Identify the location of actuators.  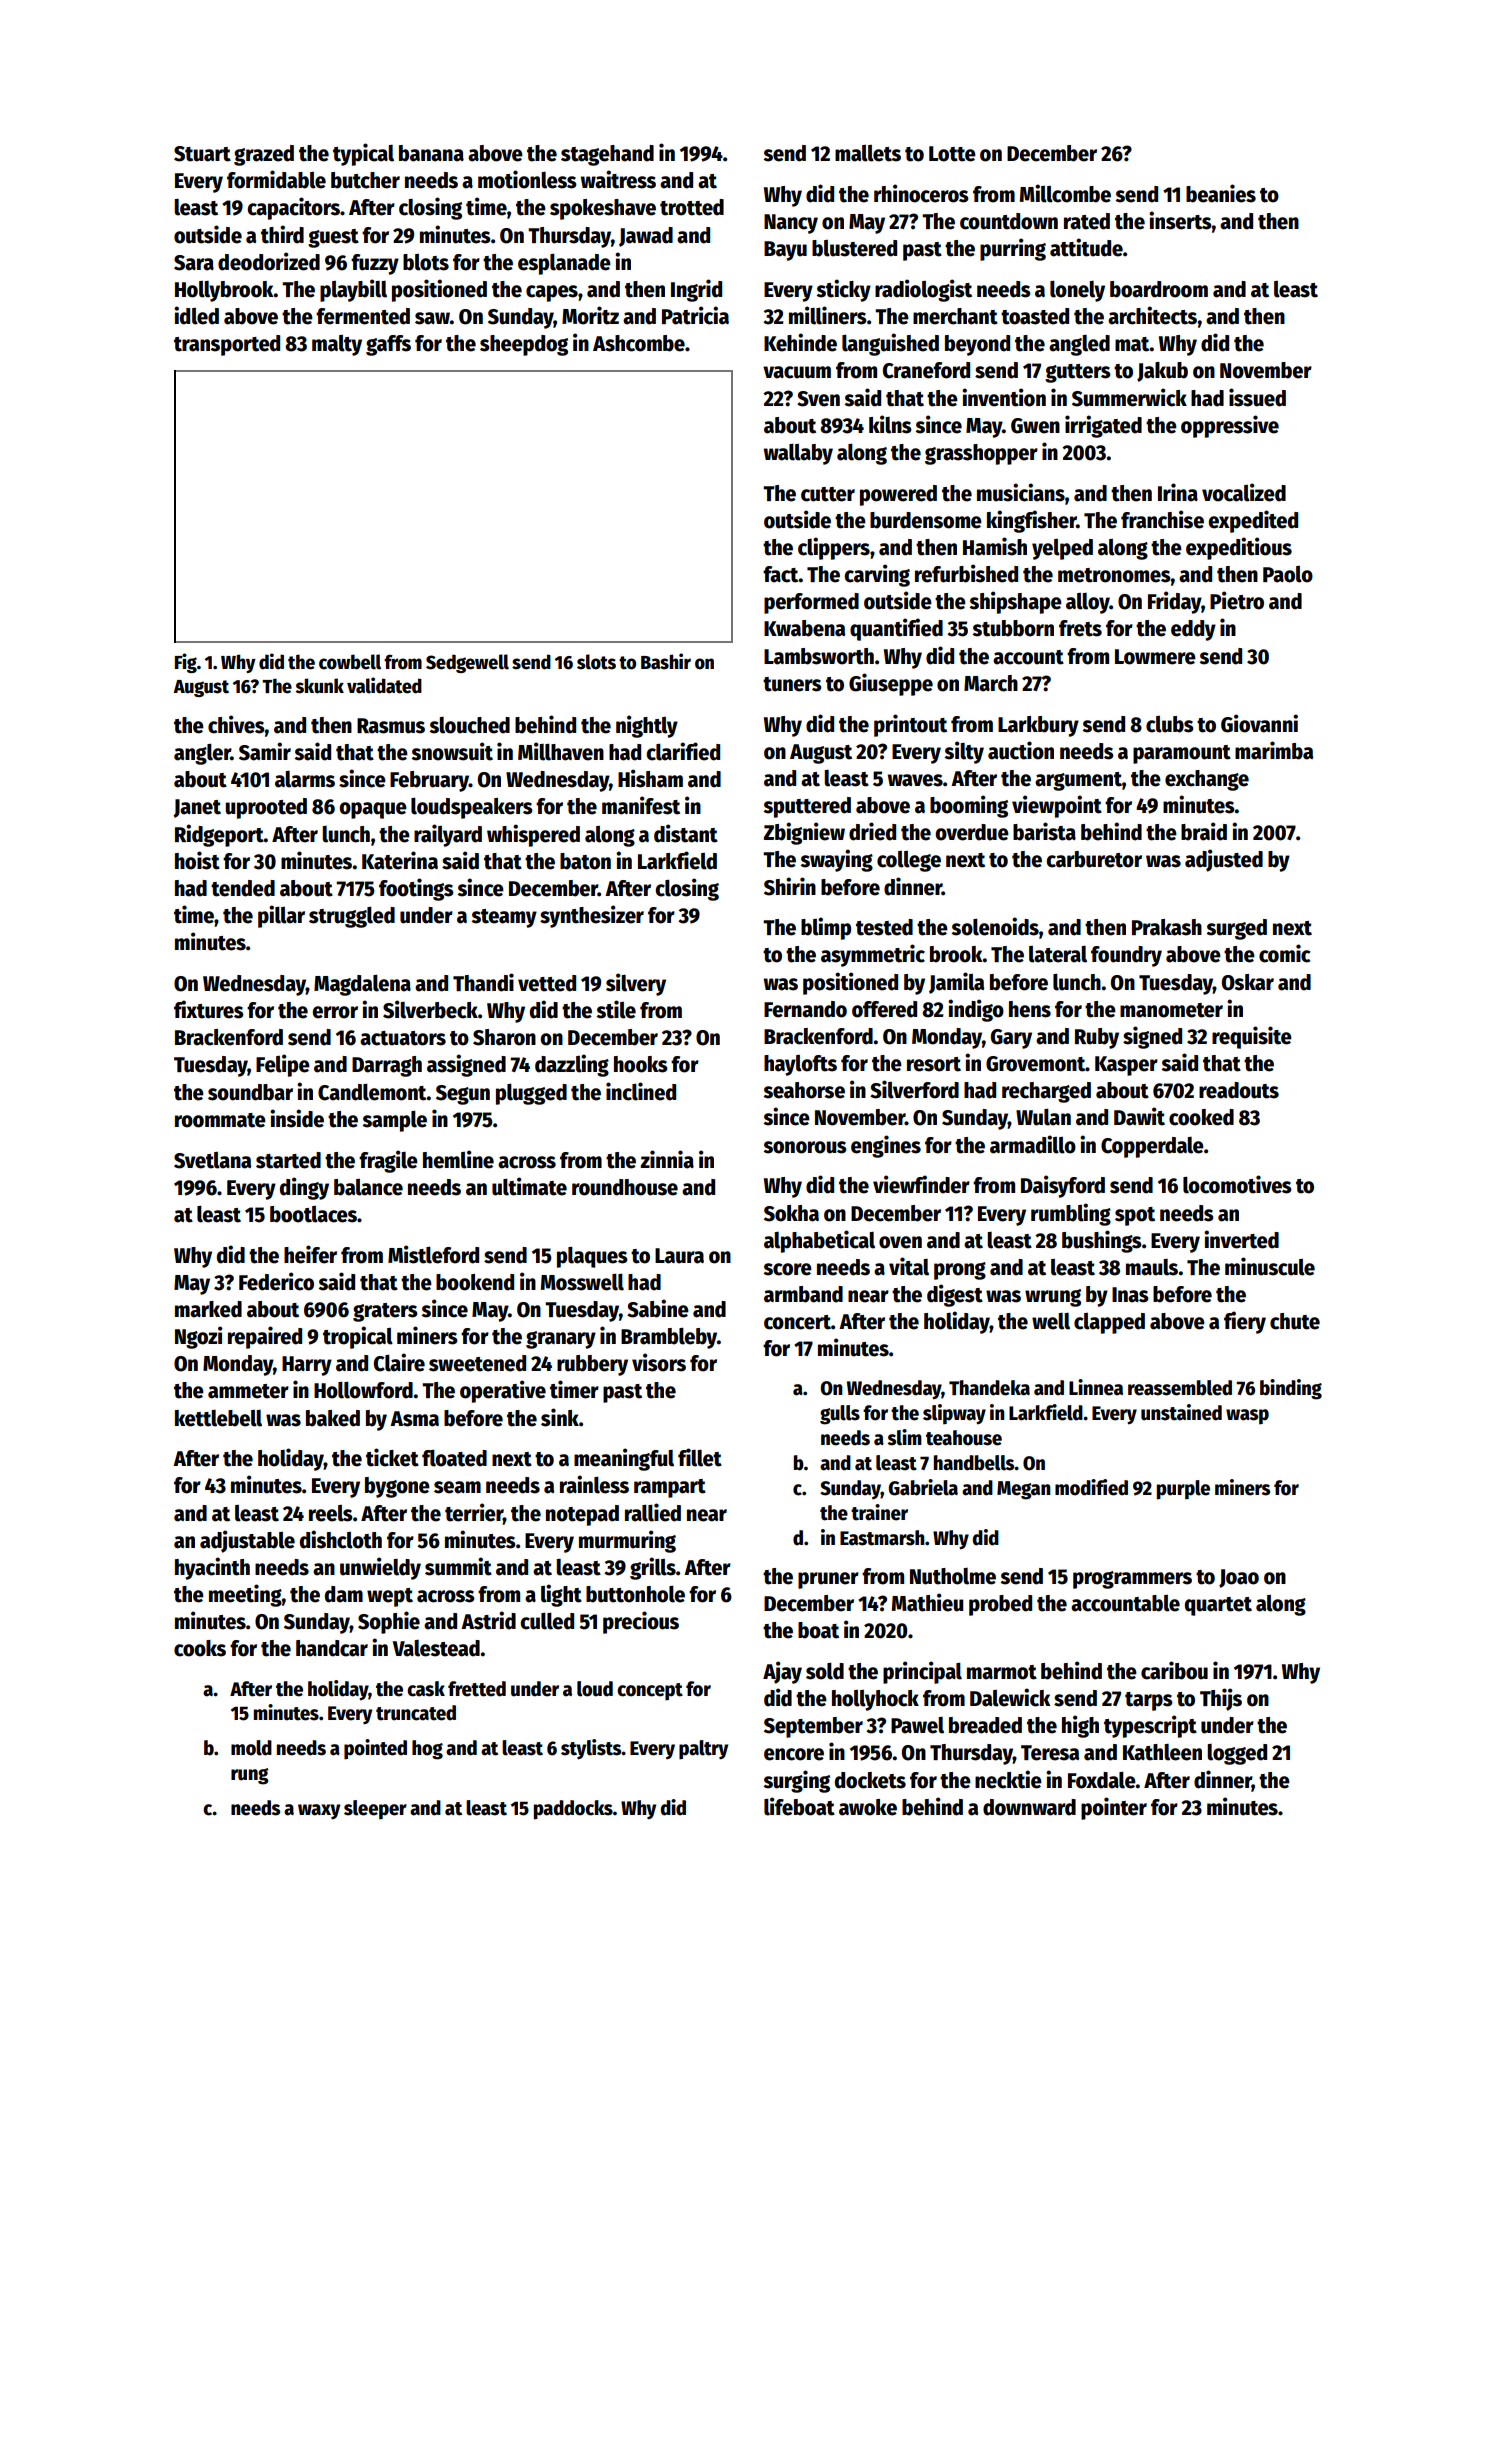
(403, 1038).
